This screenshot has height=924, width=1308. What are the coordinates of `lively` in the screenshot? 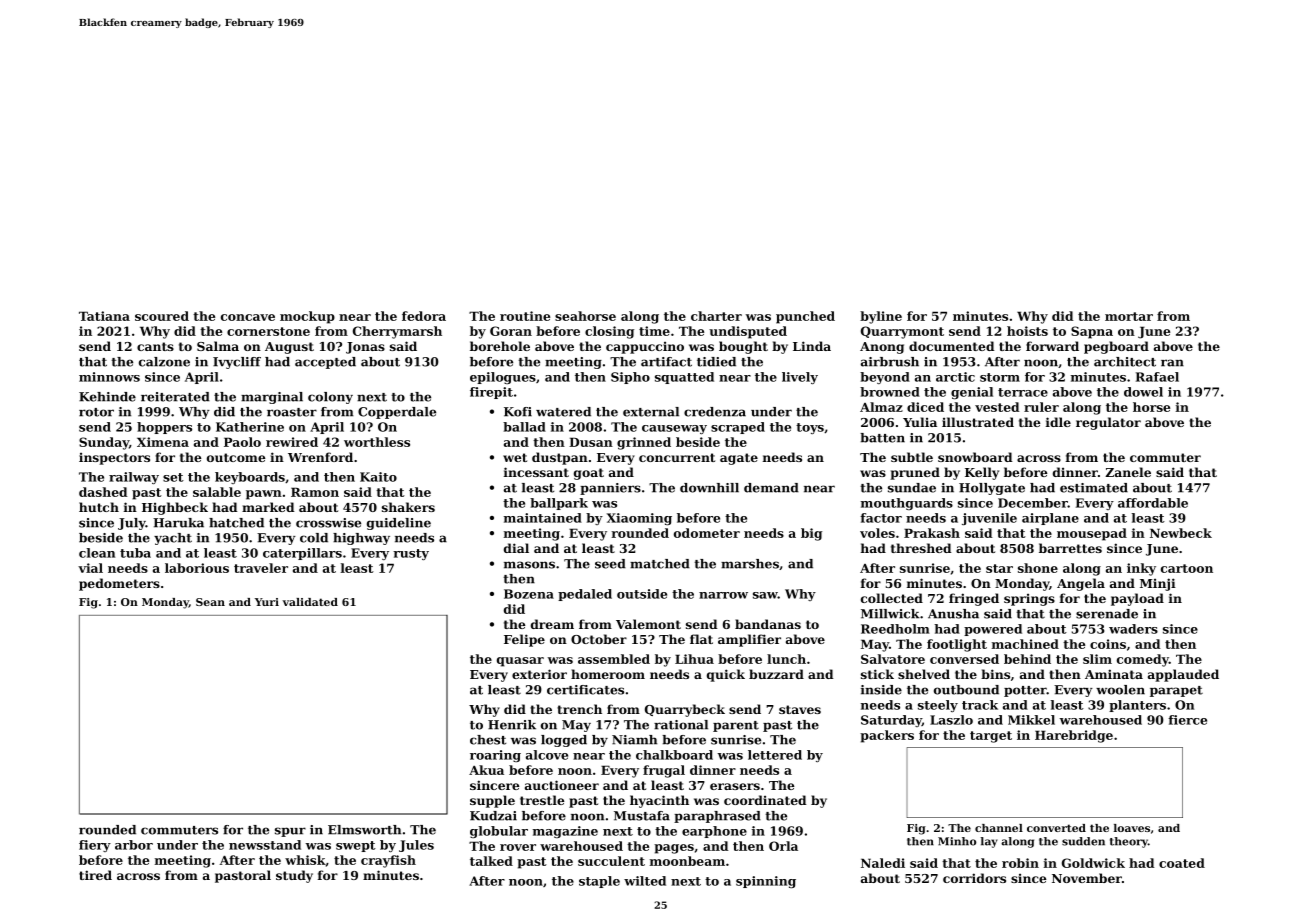 It's located at (800, 378).
